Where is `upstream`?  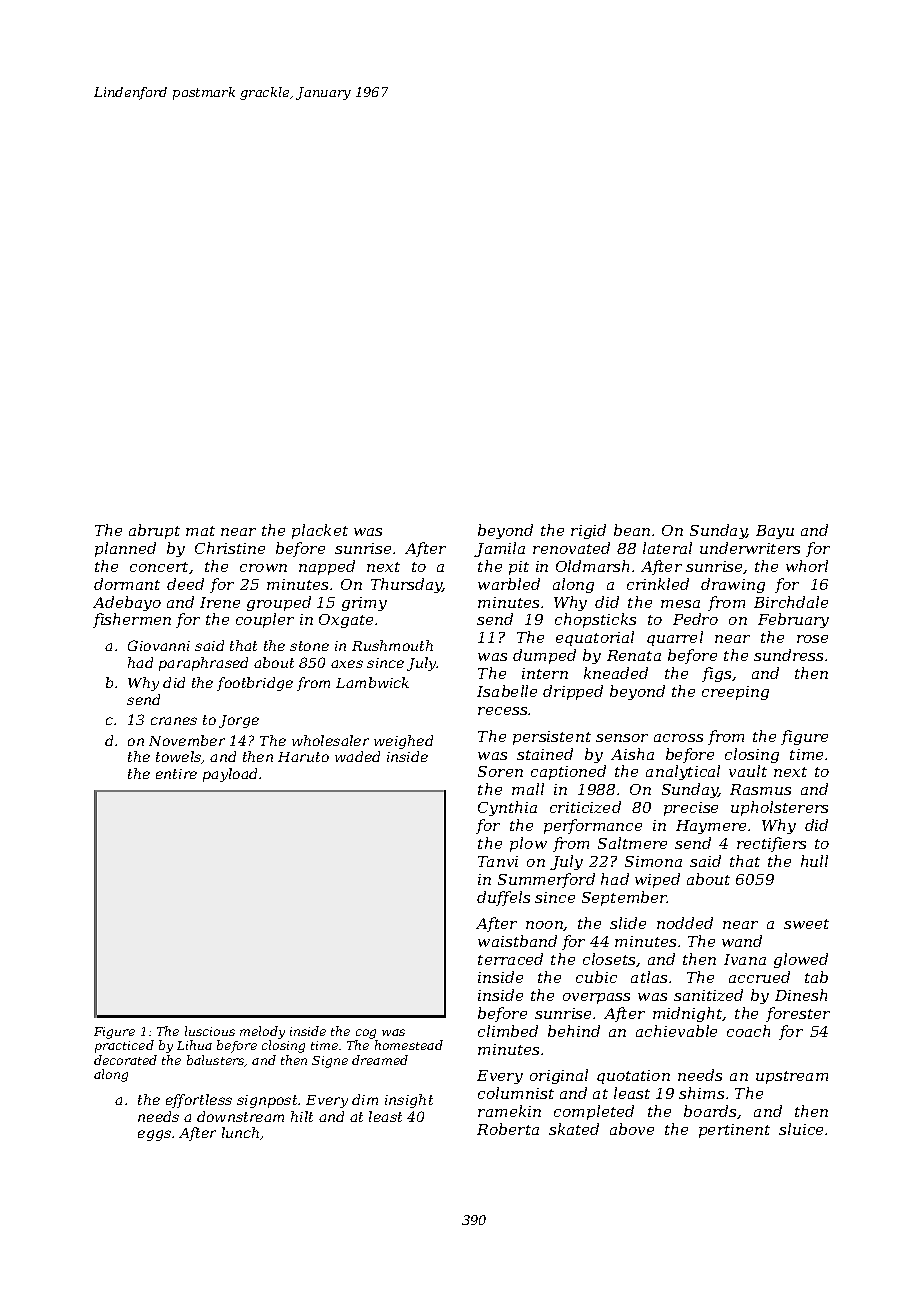
upstream is located at coordinates (792, 1077).
